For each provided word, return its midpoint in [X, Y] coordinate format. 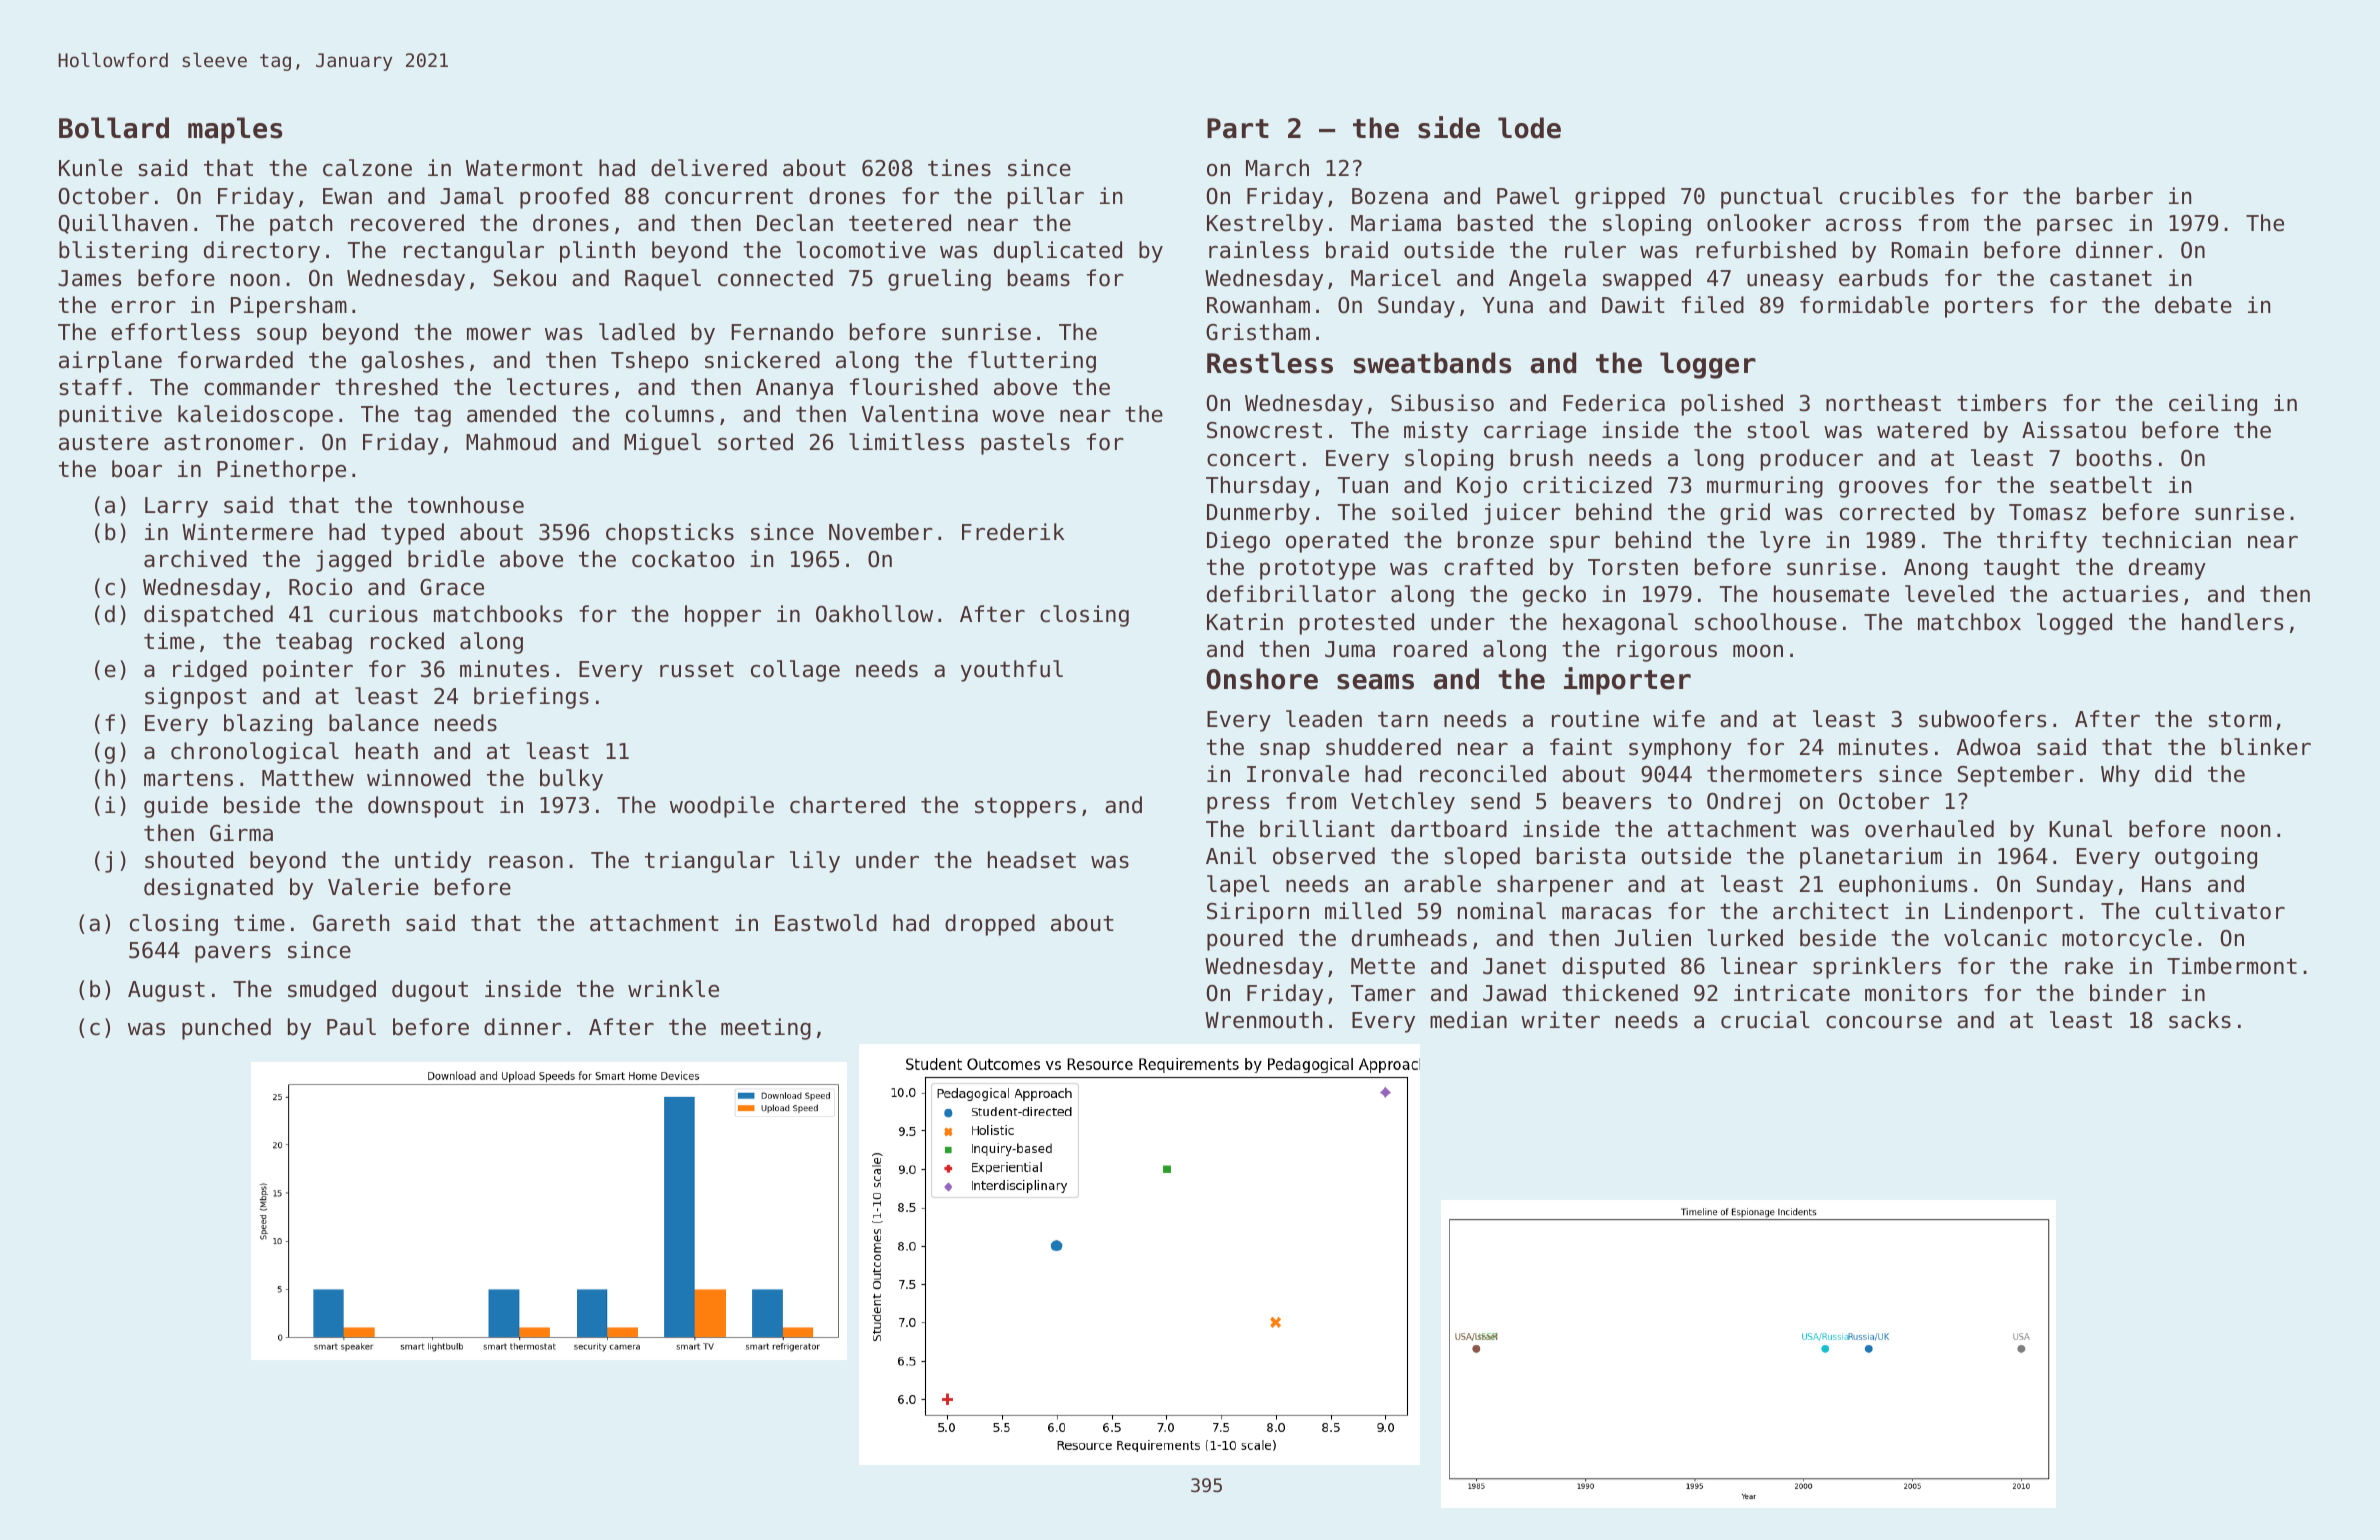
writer [1560, 1020]
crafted [1488, 567]
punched [226, 1029]
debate [2193, 305]
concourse [1884, 1022]
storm [2240, 719]
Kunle [90, 168]
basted [1495, 223]
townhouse [466, 505]
